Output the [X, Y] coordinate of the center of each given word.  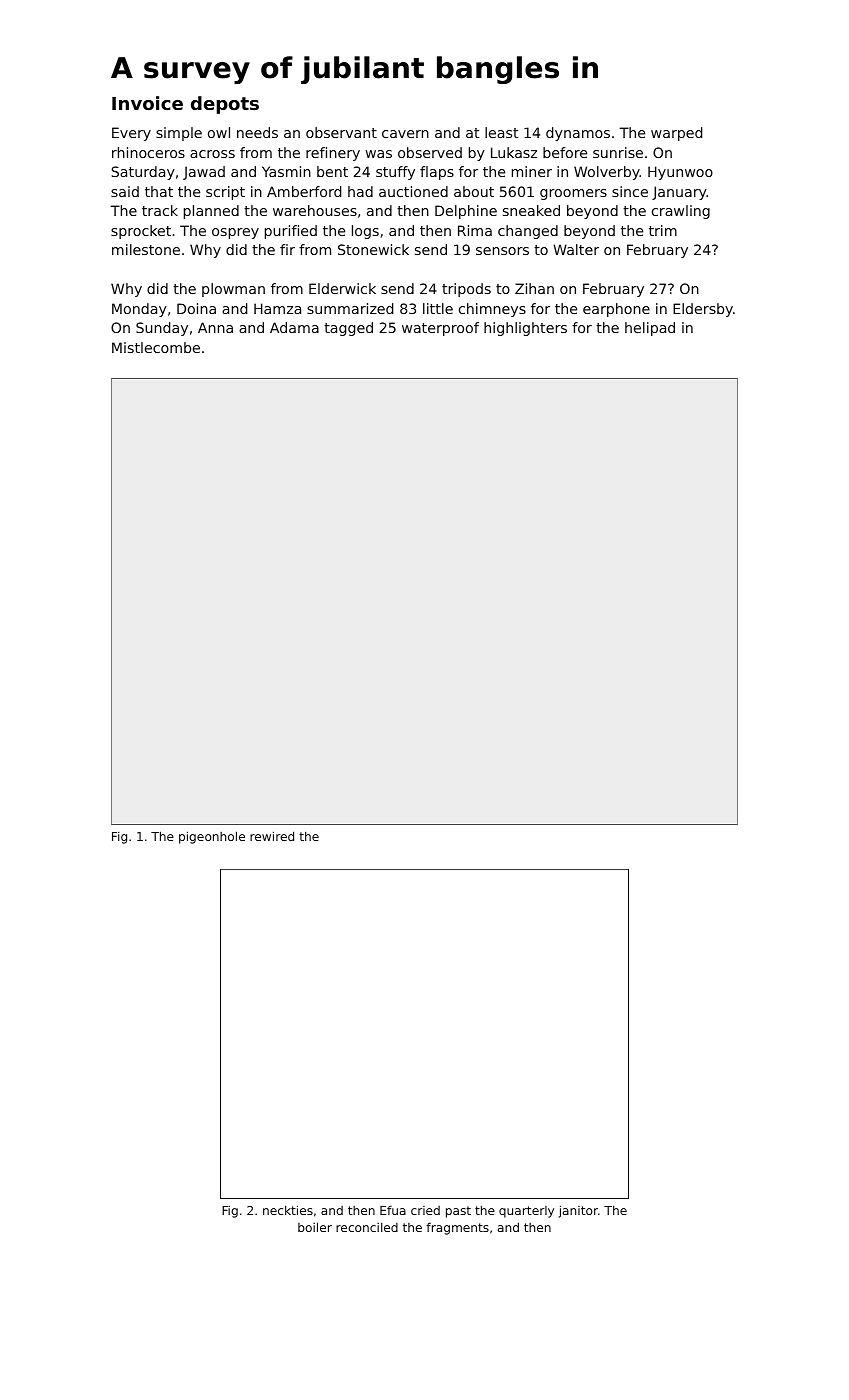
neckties [288, 1210]
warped [676, 134]
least [501, 132]
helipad [650, 329]
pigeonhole [212, 837]
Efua [393, 1210]
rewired [272, 836]
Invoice [147, 103]
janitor [578, 1211]
